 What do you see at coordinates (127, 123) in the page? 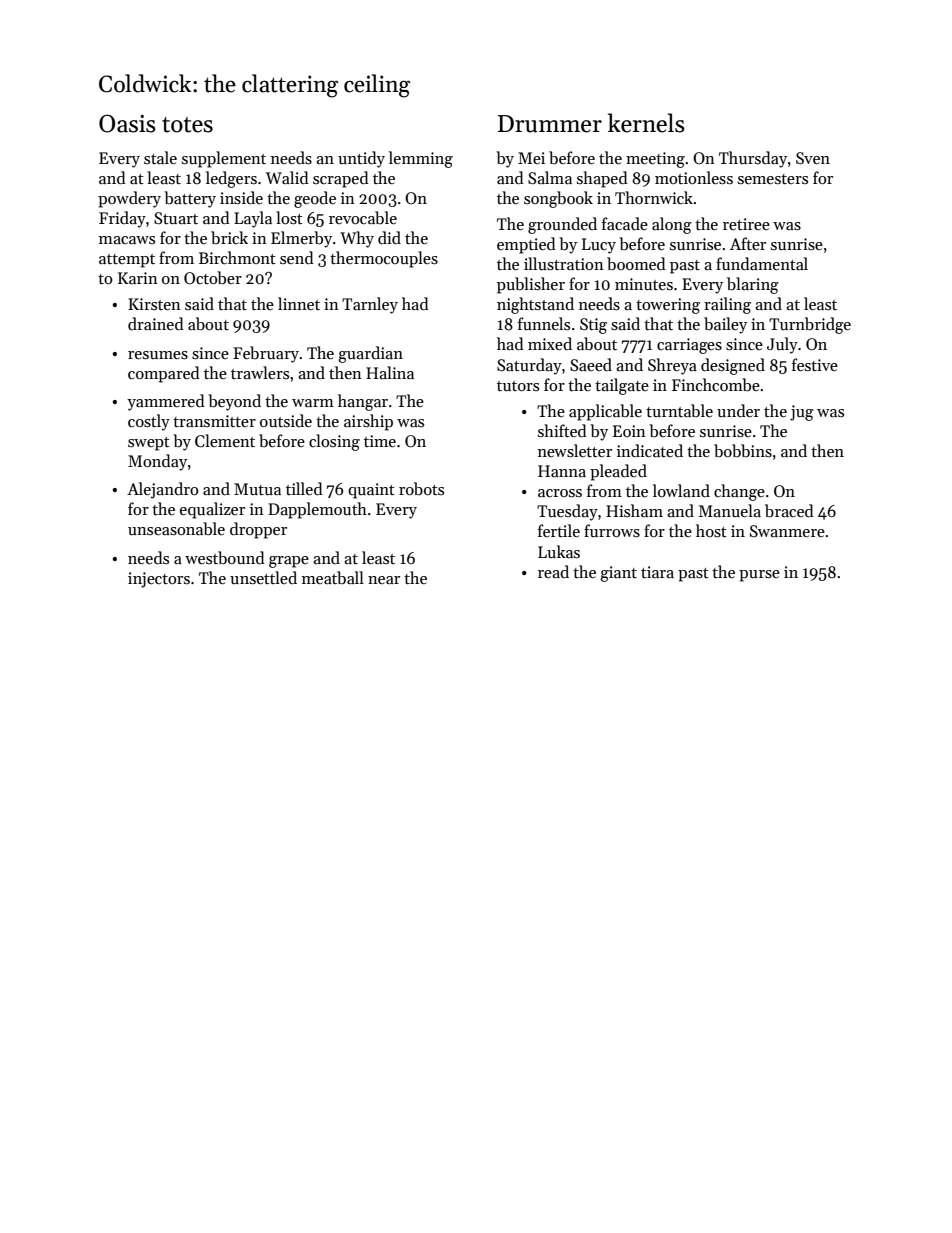
I see `Oasis` at bounding box center [127, 123].
